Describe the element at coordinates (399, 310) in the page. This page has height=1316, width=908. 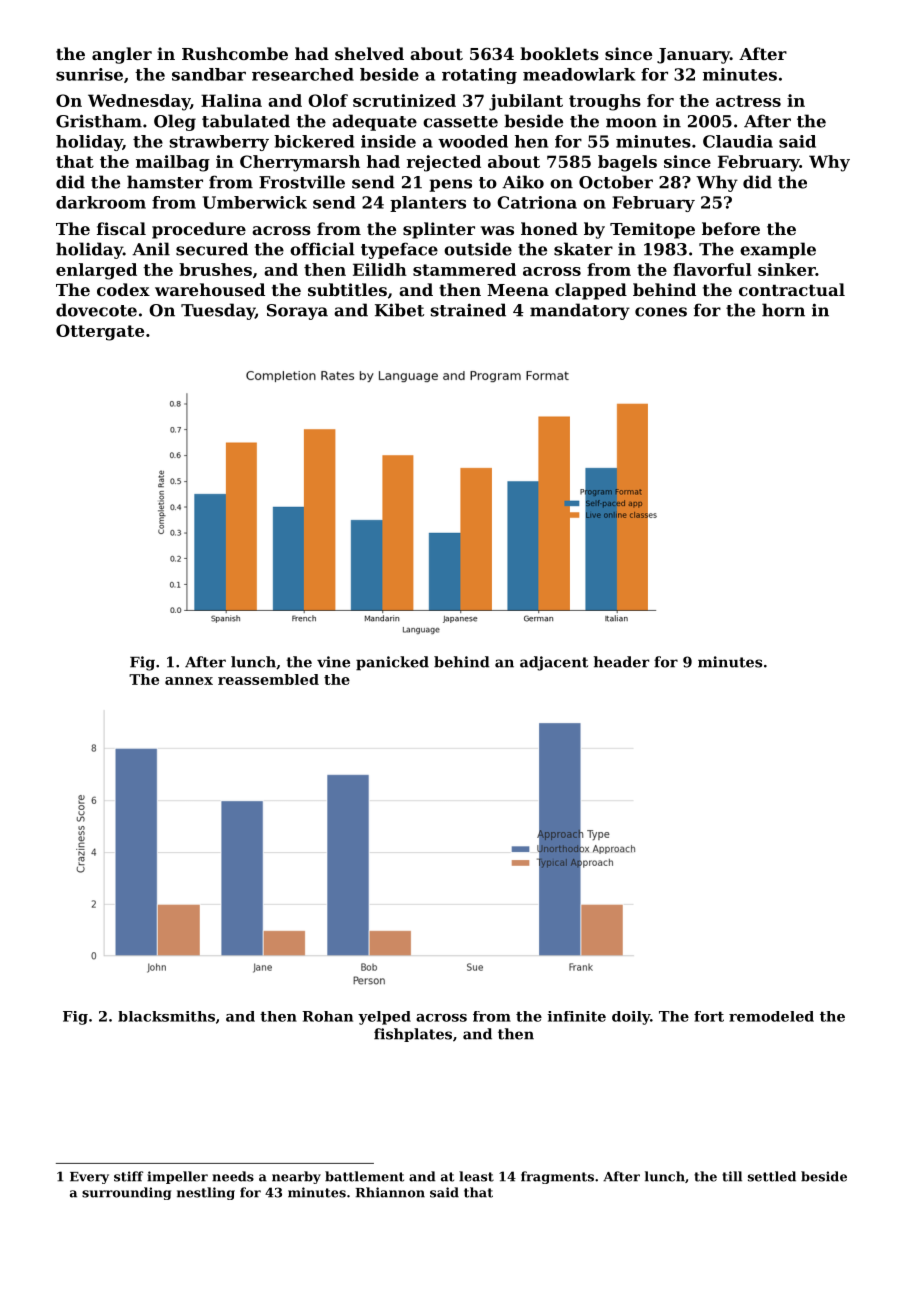
I see `Kibet` at that location.
